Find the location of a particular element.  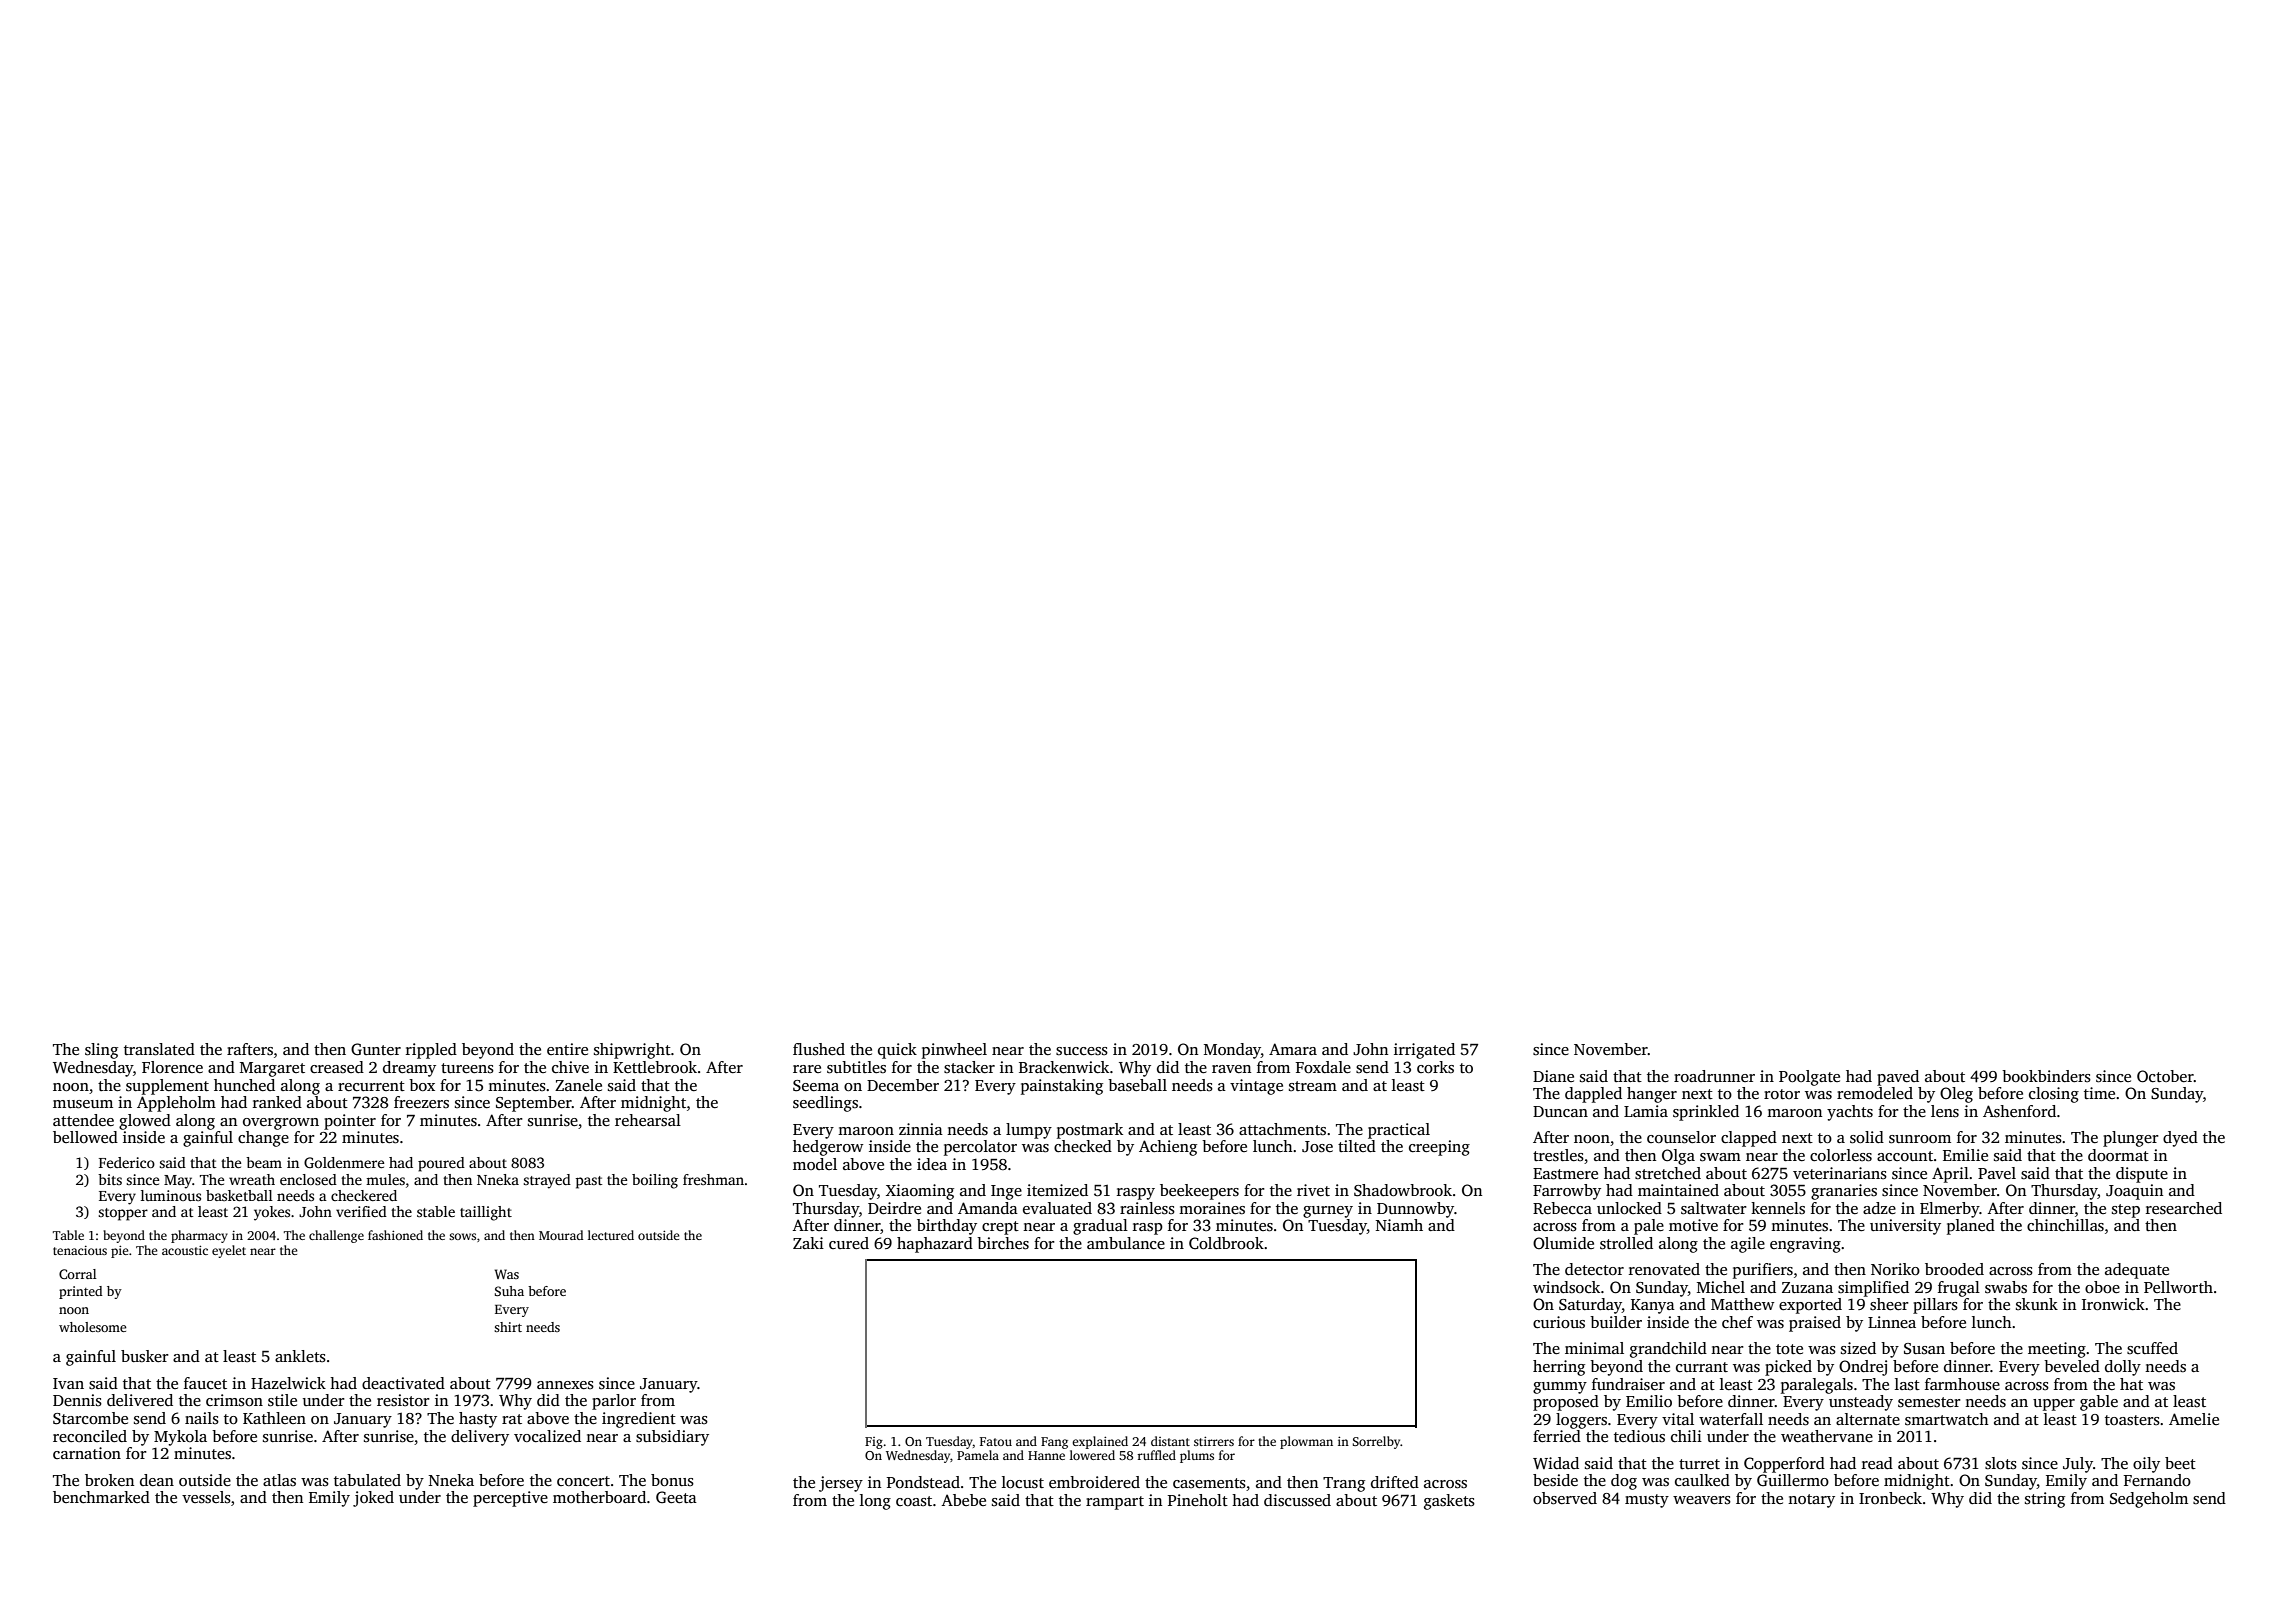

translated is located at coordinates (159, 1049).
